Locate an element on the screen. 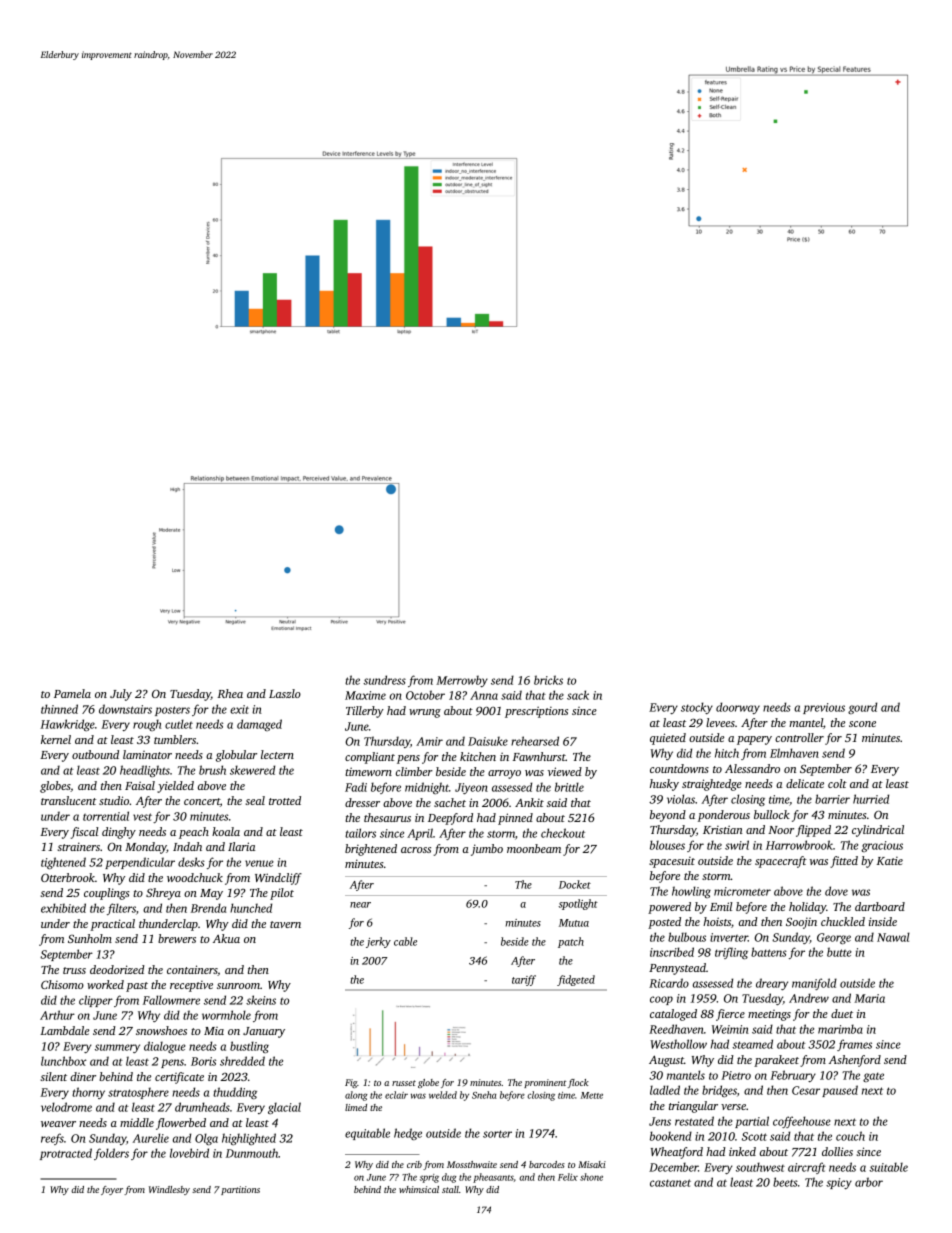 The width and height of the screenshot is (952, 1233). truss is located at coordinates (74, 970).
